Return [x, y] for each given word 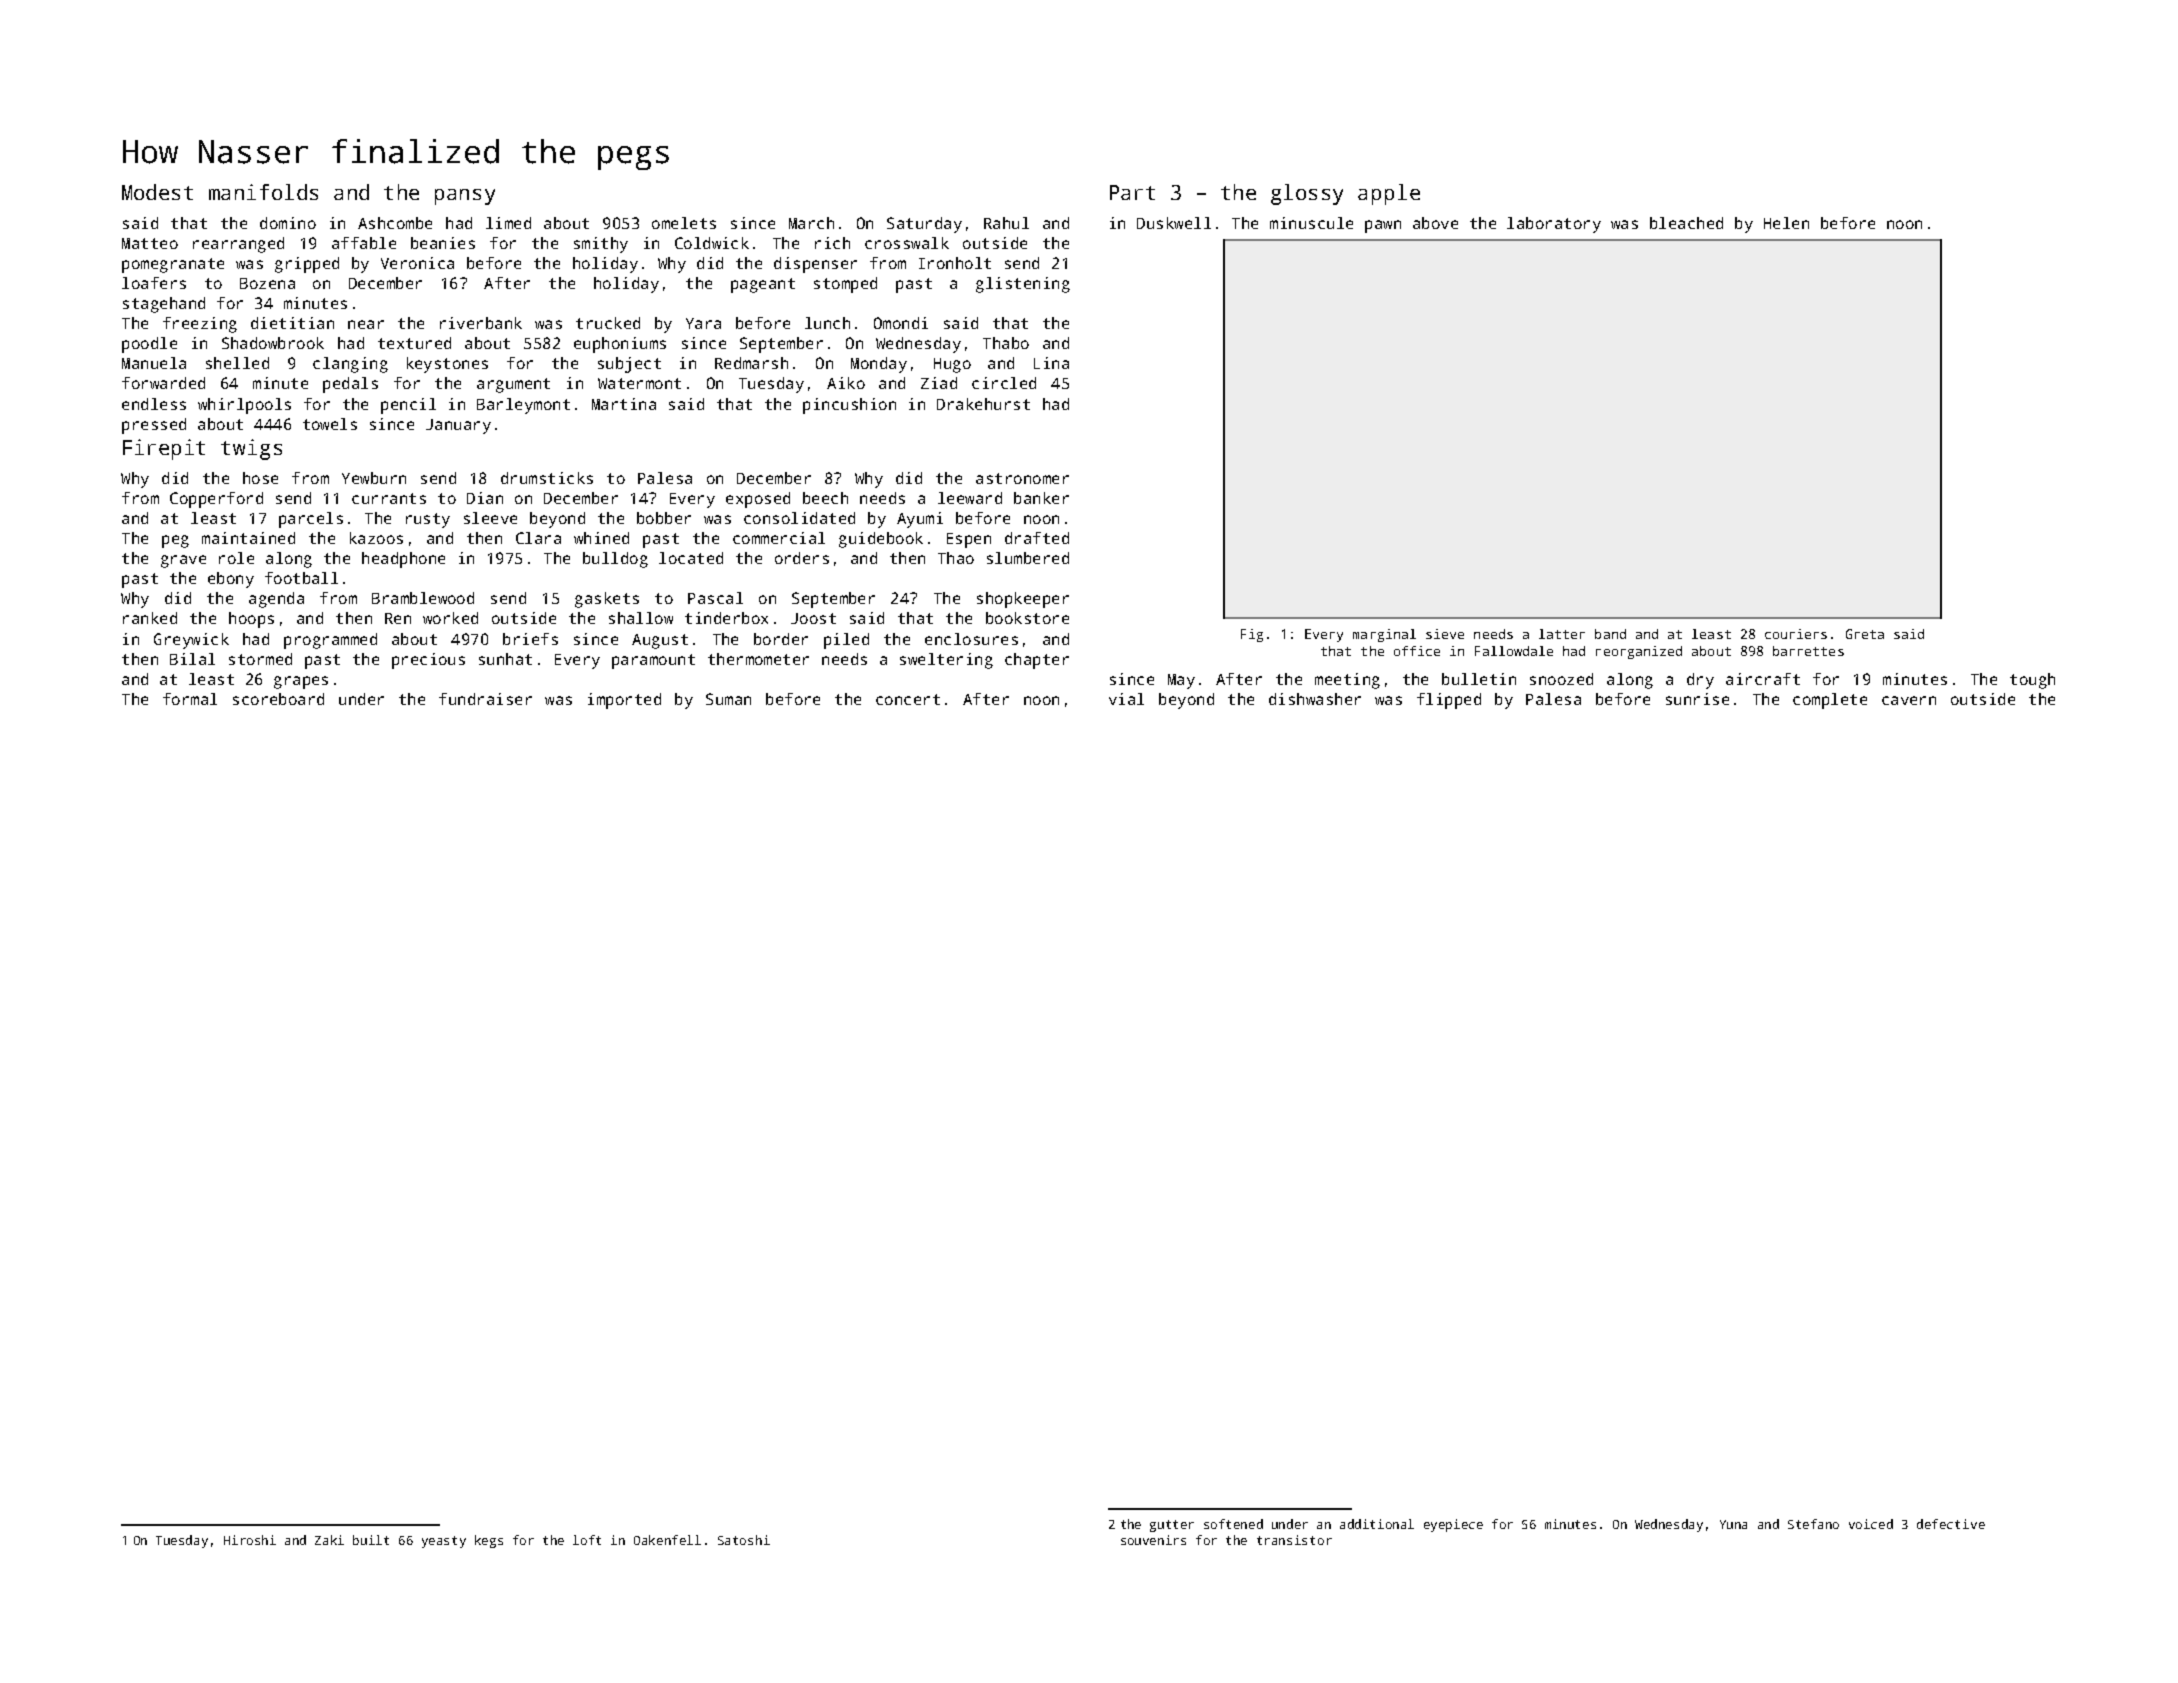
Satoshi [744, 1540]
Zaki [329, 1540]
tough [2032, 681]
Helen [1786, 223]
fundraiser [485, 699]
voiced [1871, 1524]
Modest [157, 192]
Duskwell [1174, 223]
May [1181, 681]
